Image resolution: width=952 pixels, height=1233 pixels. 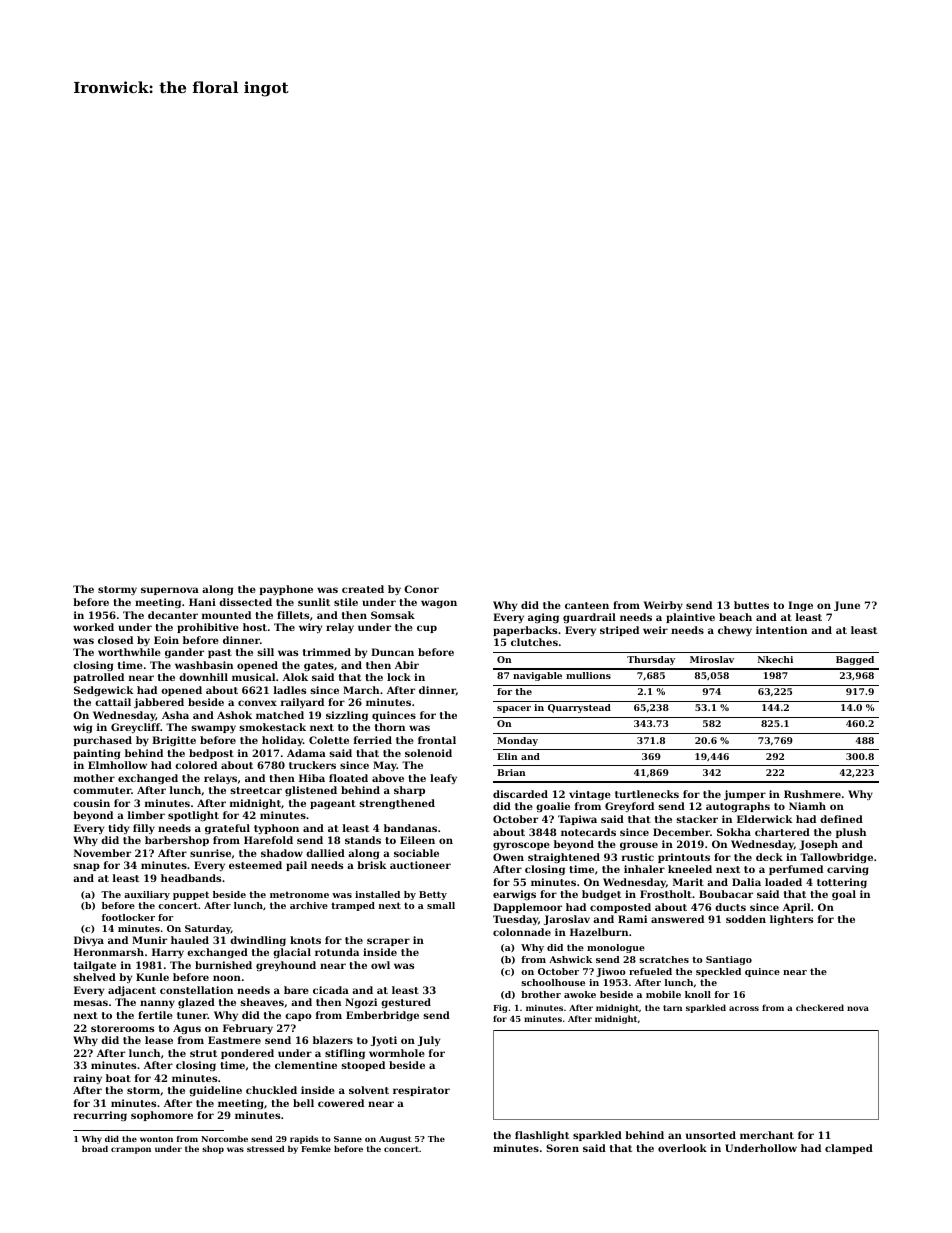 I want to click on Hani, so click(x=202, y=602).
